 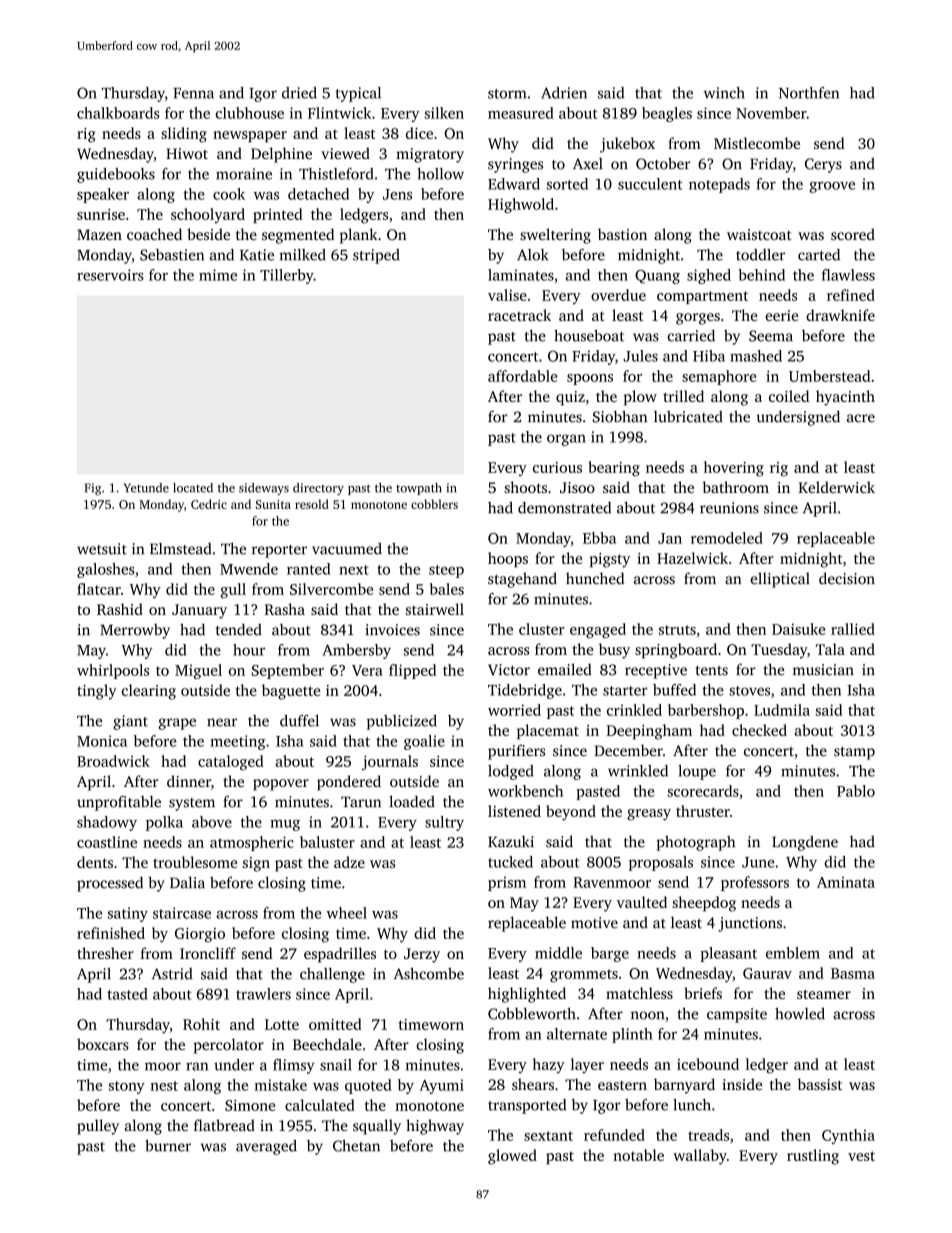 What do you see at coordinates (512, 1157) in the screenshot?
I see `glowed` at bounding box center [512, 1157].
